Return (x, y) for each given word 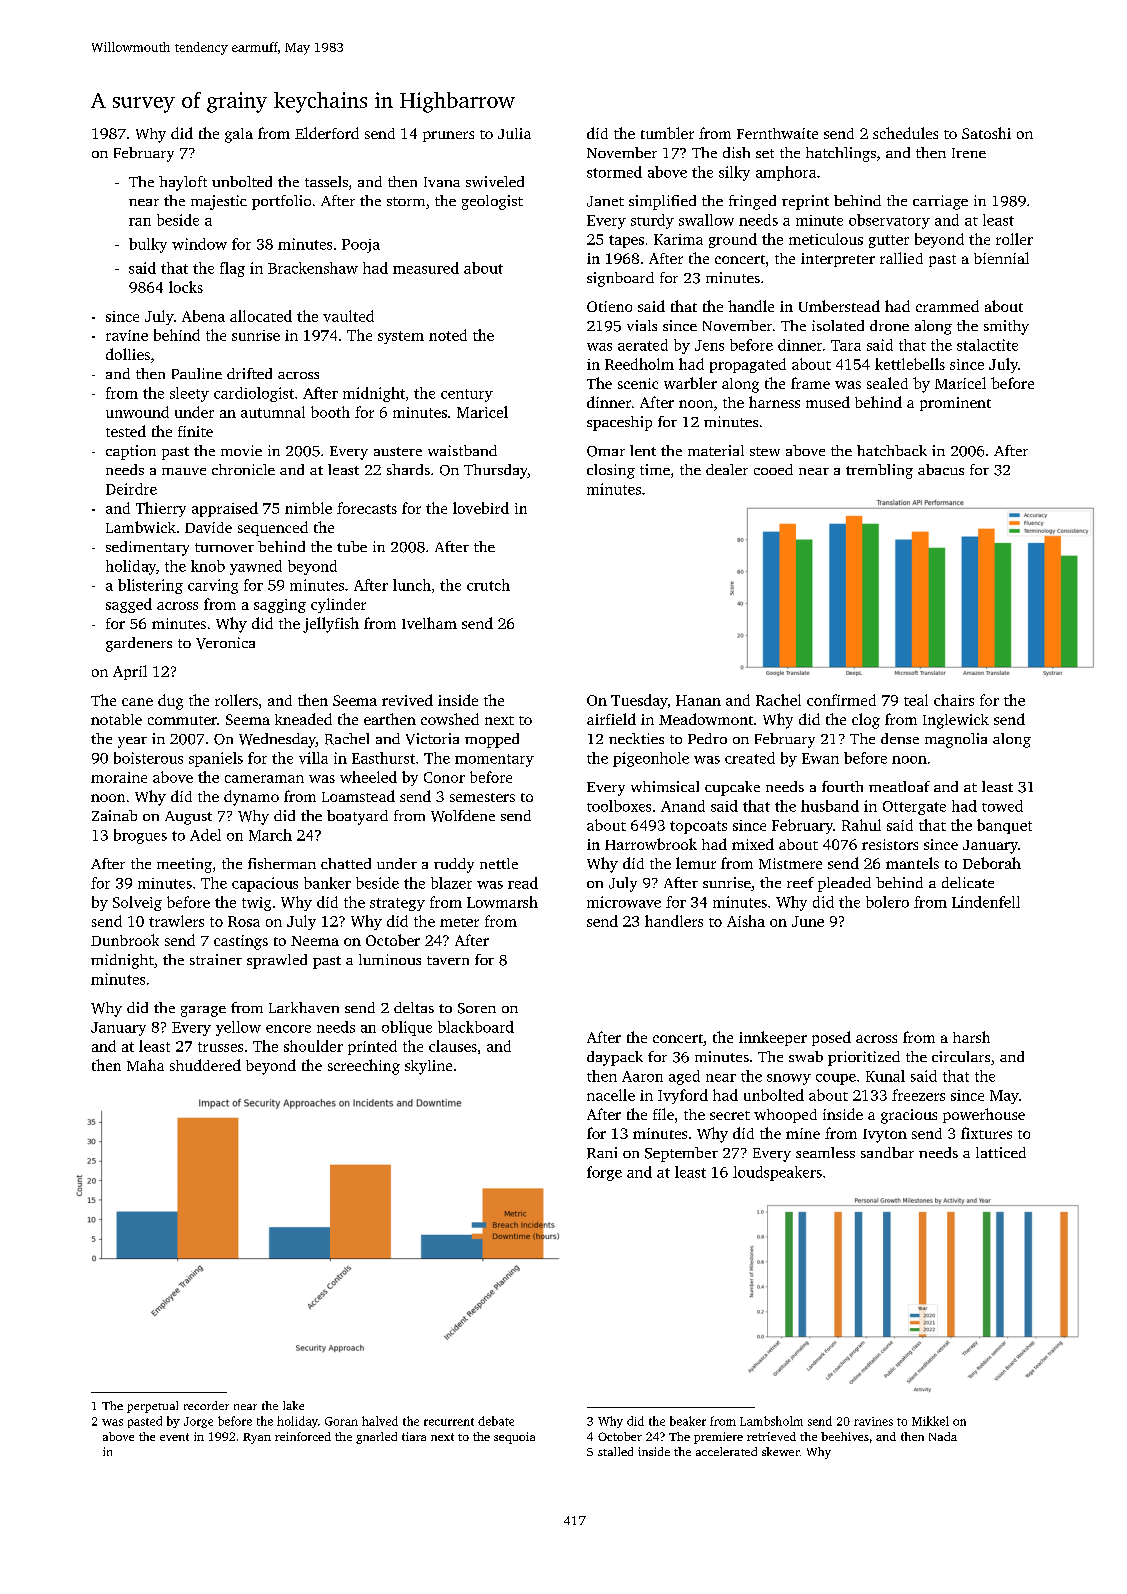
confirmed (841, 700)
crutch (488, 585)
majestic (219, 202)
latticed (1001, 1152)
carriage (940, 202)
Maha (145, 1065)
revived (407, 700)
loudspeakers (777, 1173)
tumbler (667, 133)
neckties (636, 738)
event (174, 1437)
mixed (753, 844)
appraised (225, 509)
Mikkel (930, 1421)
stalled (615, 1451)
